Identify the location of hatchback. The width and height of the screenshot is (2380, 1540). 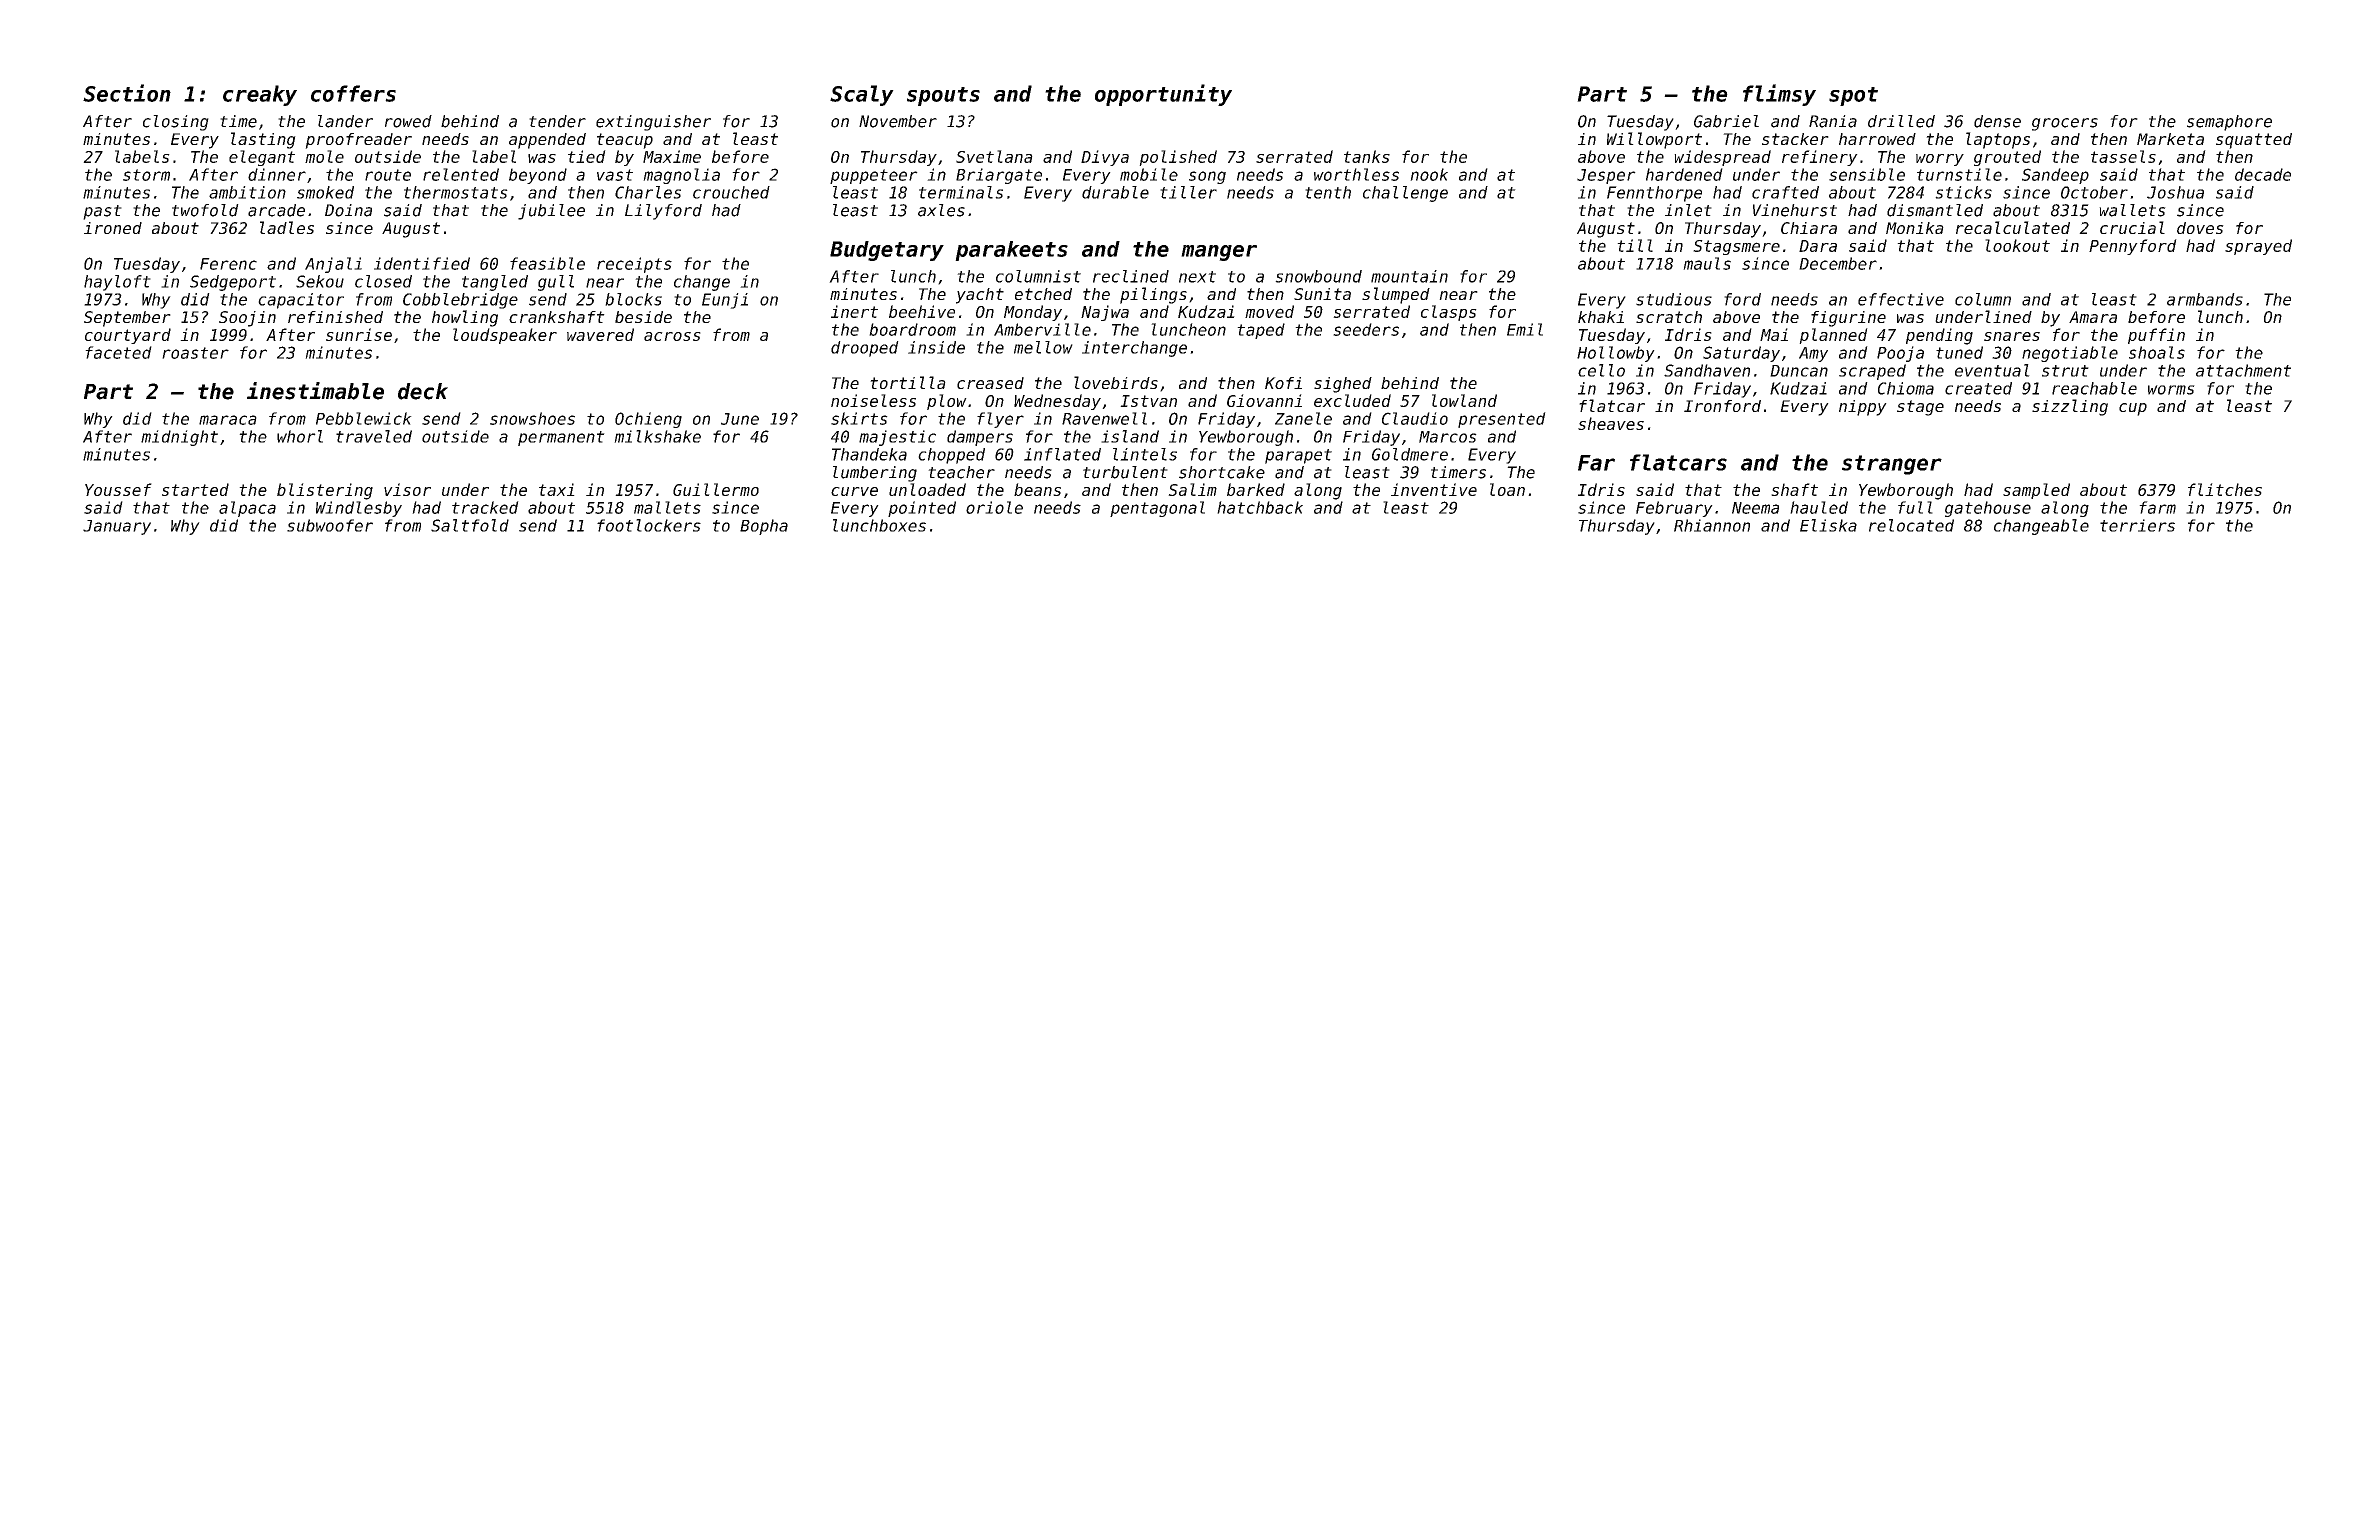
(1260, 507).
